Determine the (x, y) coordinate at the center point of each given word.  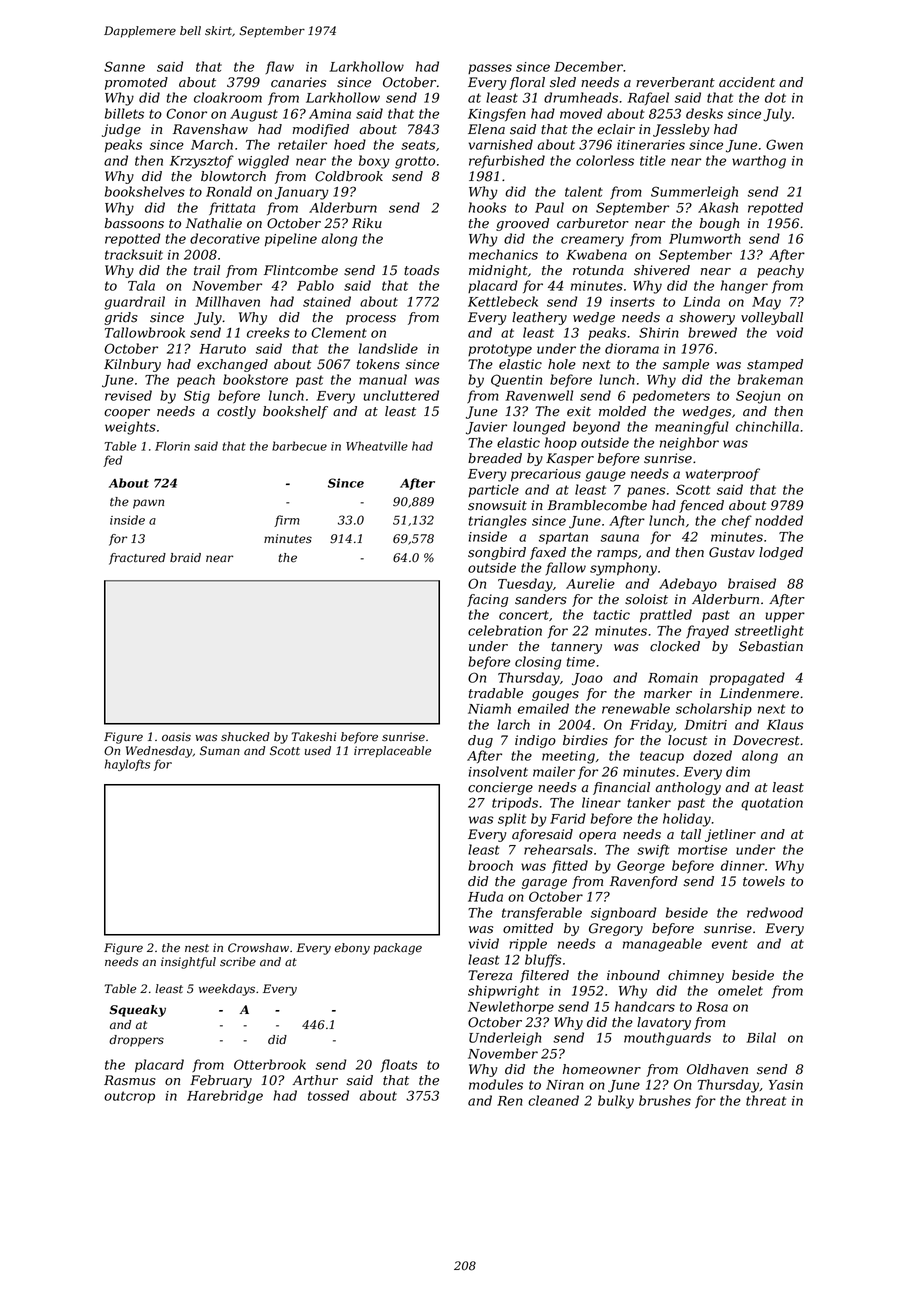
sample (686, 365)
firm (287, 521)
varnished (501, 144)
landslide (388, 348)
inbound (633, 975)
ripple (528, 944)
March (212, 144)
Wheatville (377, 446)
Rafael (648, 98)
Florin (172, 446)
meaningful (692, 428)
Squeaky (138, 1011)
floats (398, 1065)
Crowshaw (258, 948)
